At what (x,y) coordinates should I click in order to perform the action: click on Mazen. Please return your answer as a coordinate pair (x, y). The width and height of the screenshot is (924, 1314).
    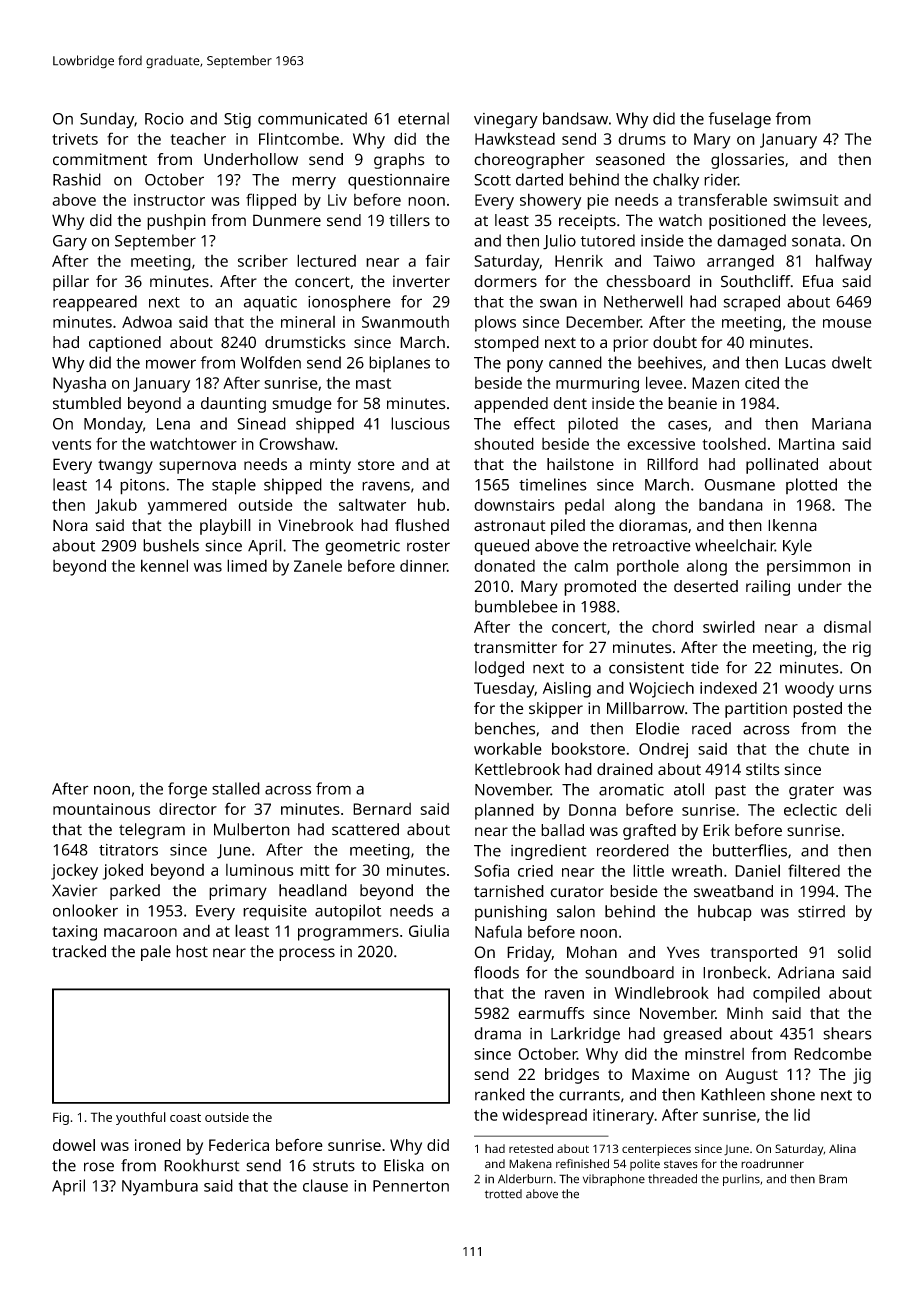
    Looking at the image, I should click on (715, 383).
